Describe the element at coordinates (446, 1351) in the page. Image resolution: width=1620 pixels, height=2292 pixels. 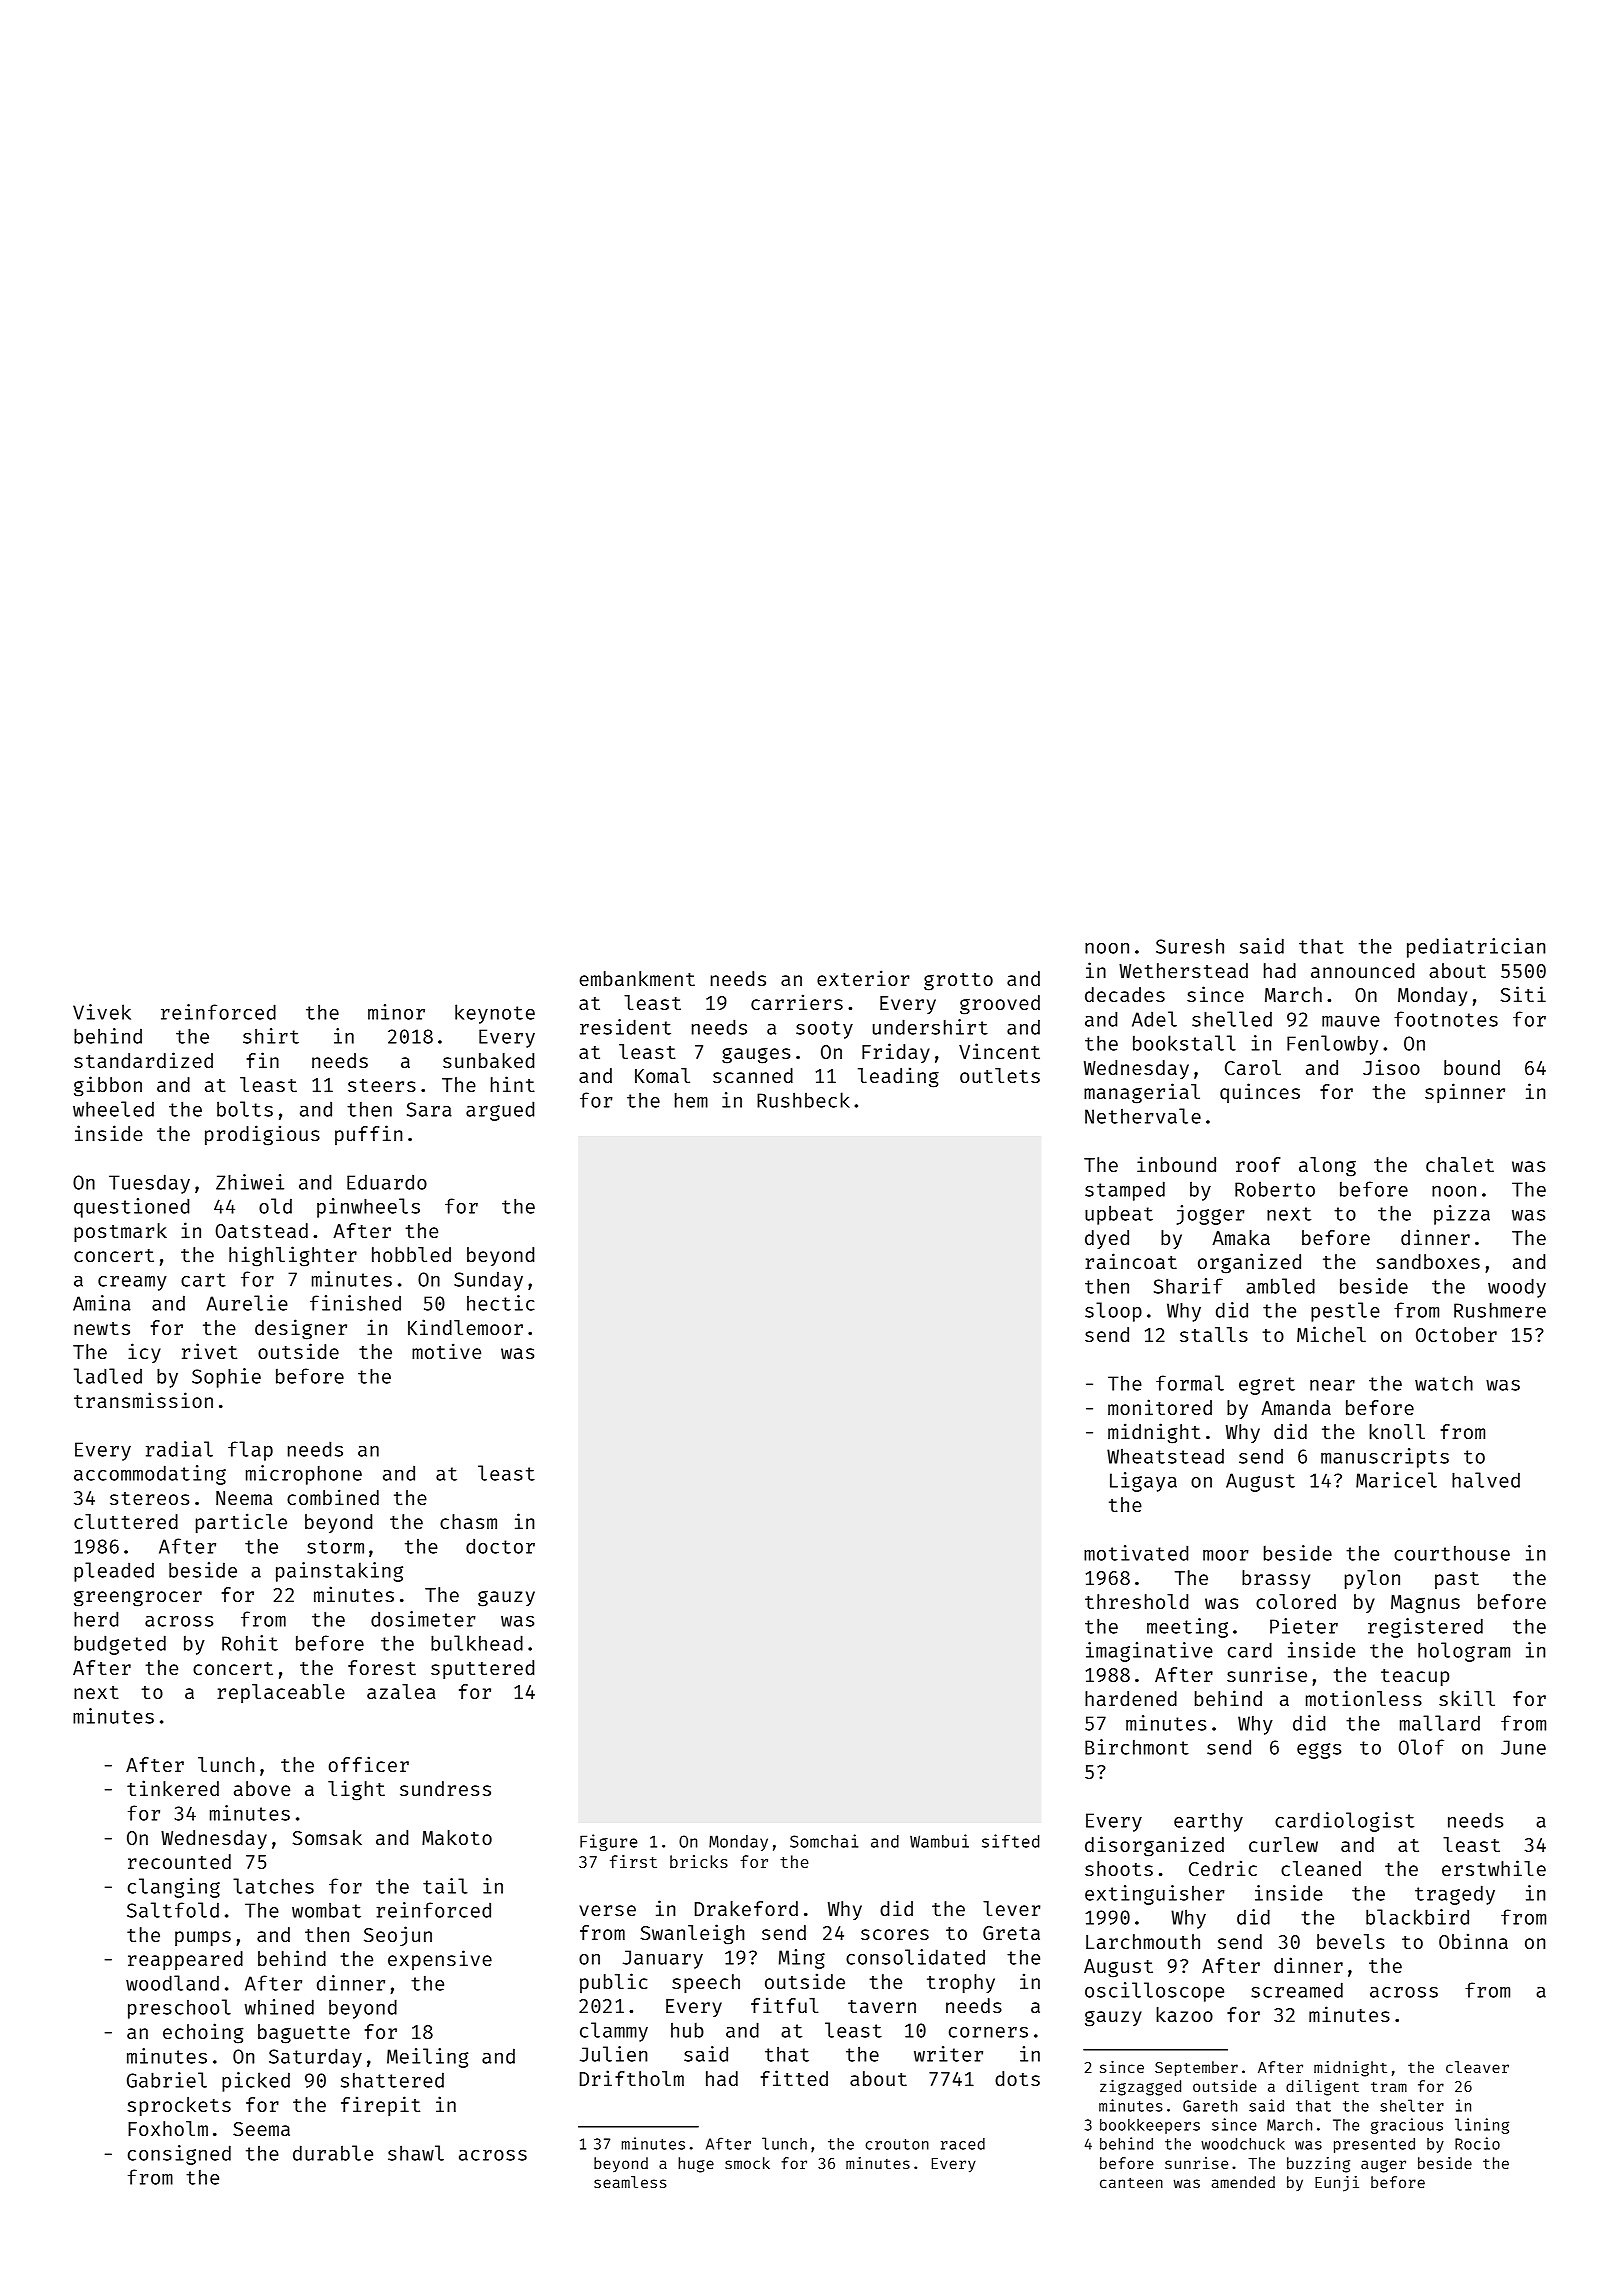
I see `motive` at that location.
